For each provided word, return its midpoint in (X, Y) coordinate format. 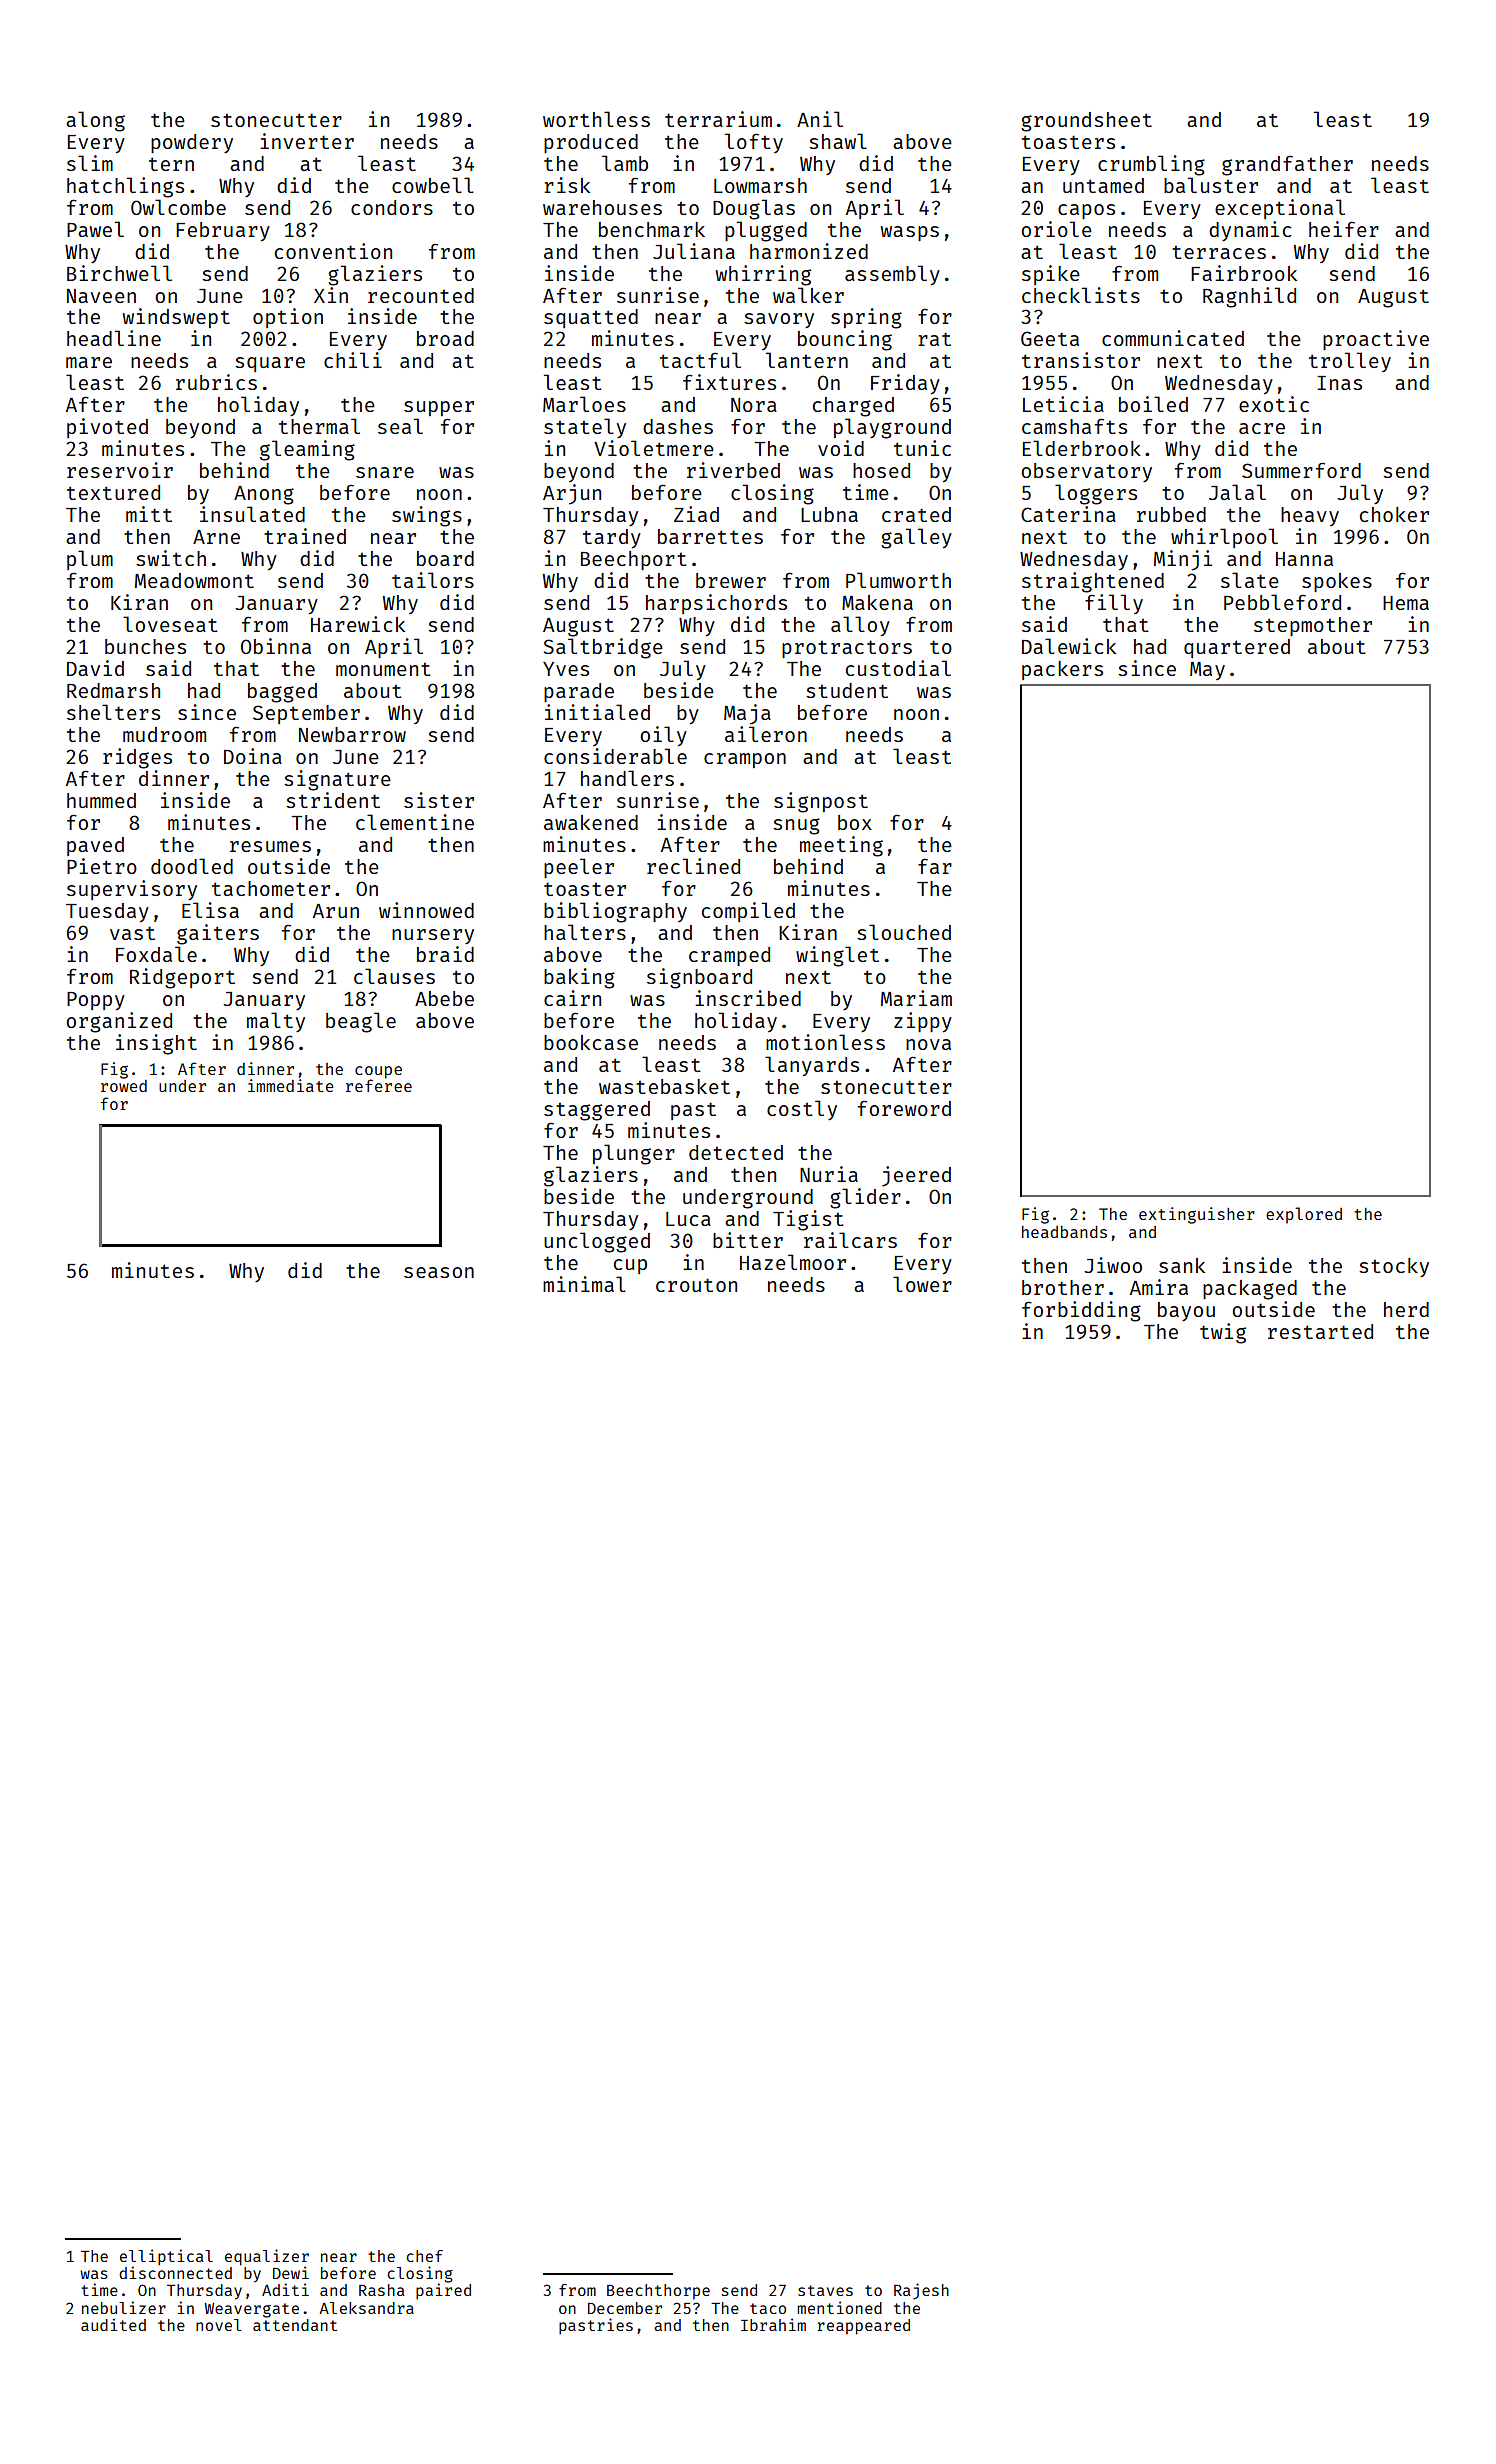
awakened (591, 822)
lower (922, 1284)
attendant (295, 2325)
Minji (1183, 560)
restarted (1320, 1331)
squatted (591, 318)
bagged (282, 693)
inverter (307, 141)
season (439, 1272)
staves (825, 2290)
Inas (1339, 383)
